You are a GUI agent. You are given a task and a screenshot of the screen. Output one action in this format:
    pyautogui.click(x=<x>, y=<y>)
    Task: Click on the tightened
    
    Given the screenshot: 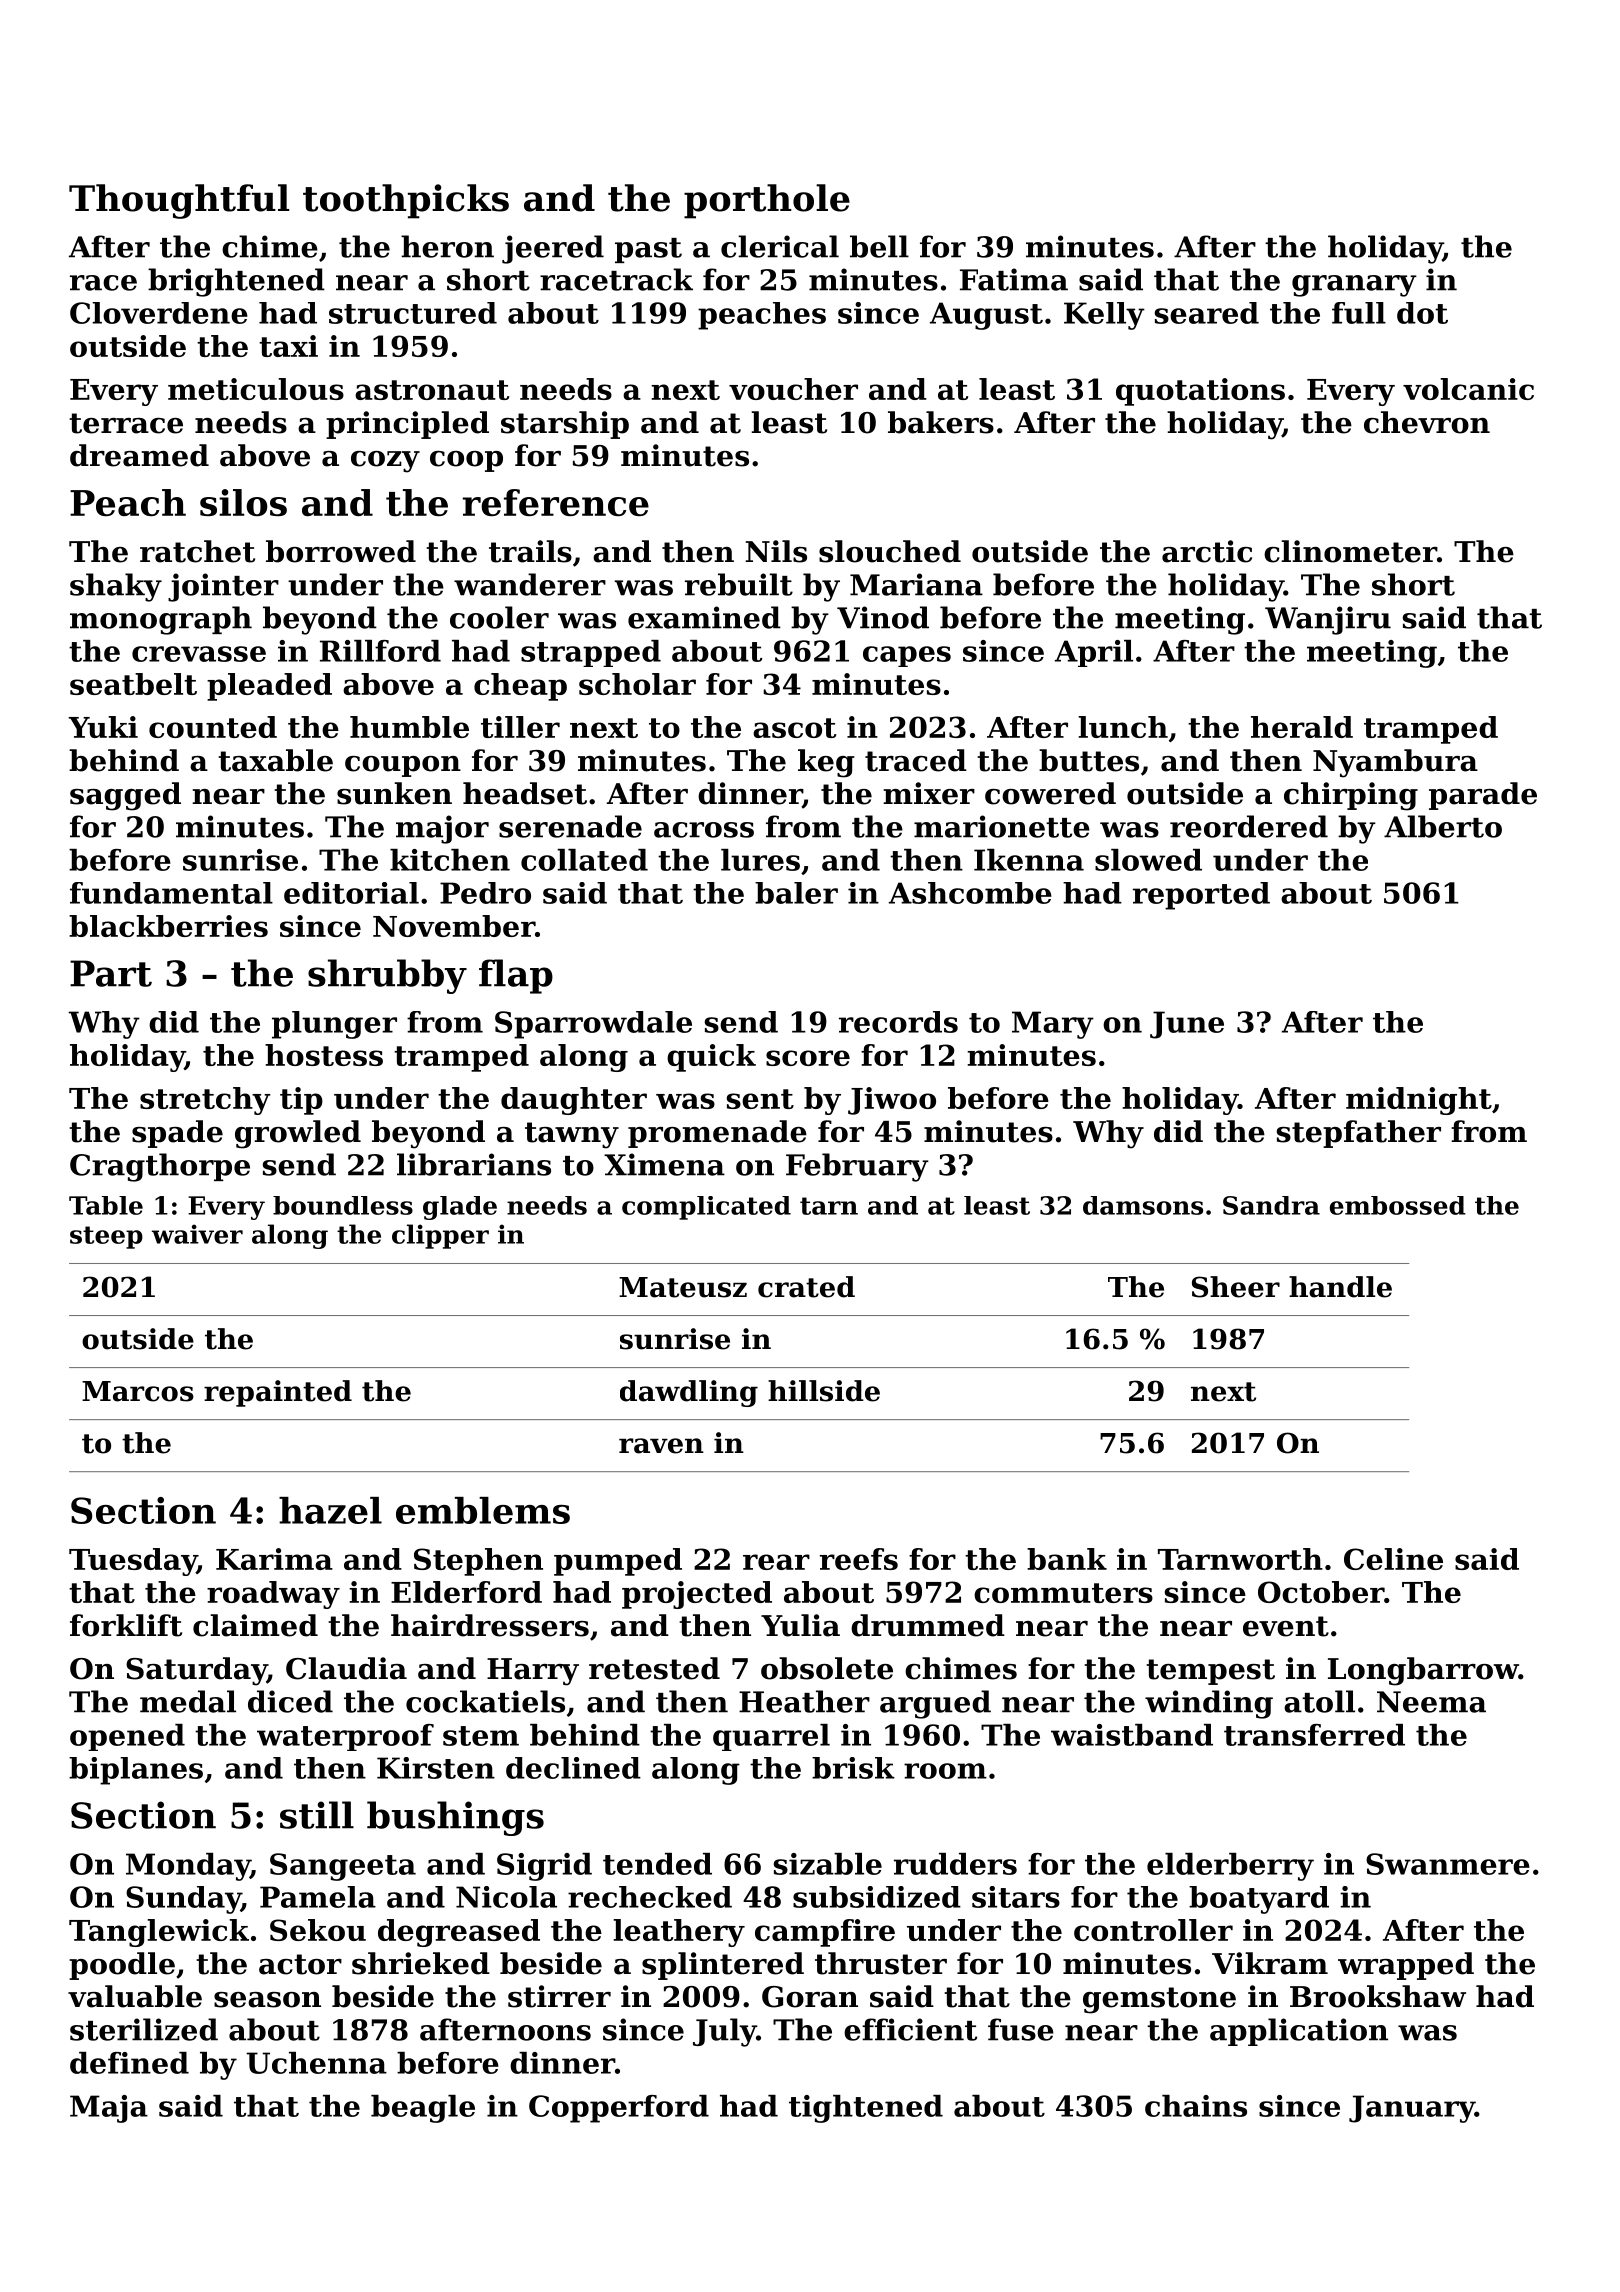 What is the action you would take?
    pyautogui.click(x=866, y=2109)
